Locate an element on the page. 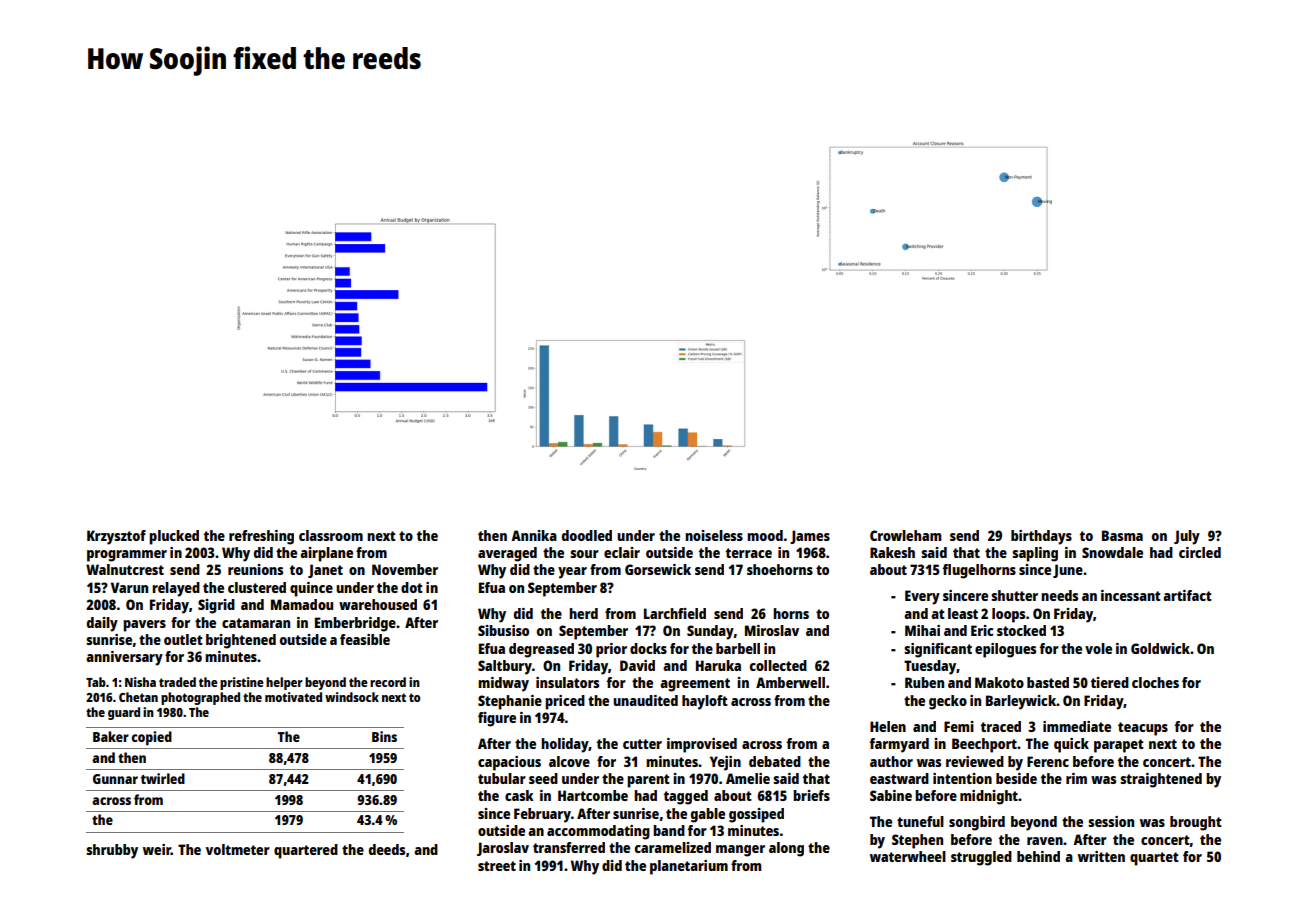  Larchfield is located at coordinates (675, 613).
